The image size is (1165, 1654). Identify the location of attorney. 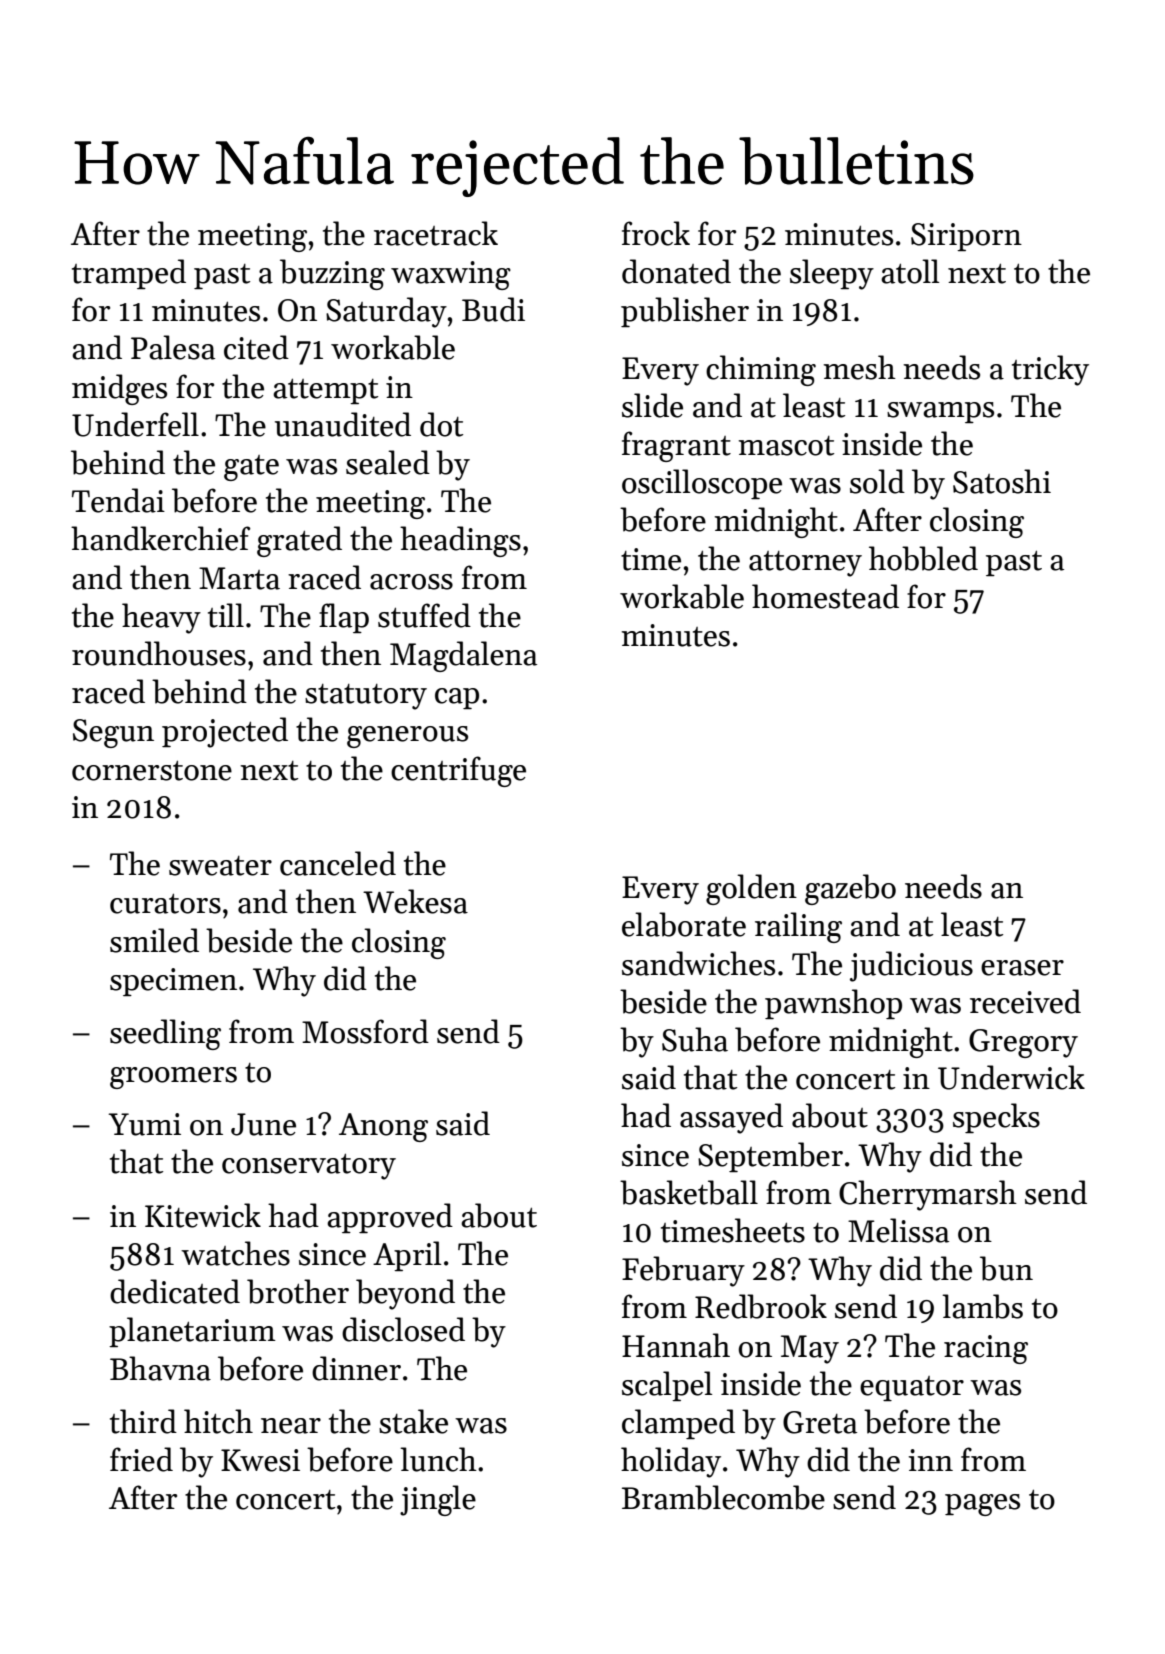
(805, 564).
